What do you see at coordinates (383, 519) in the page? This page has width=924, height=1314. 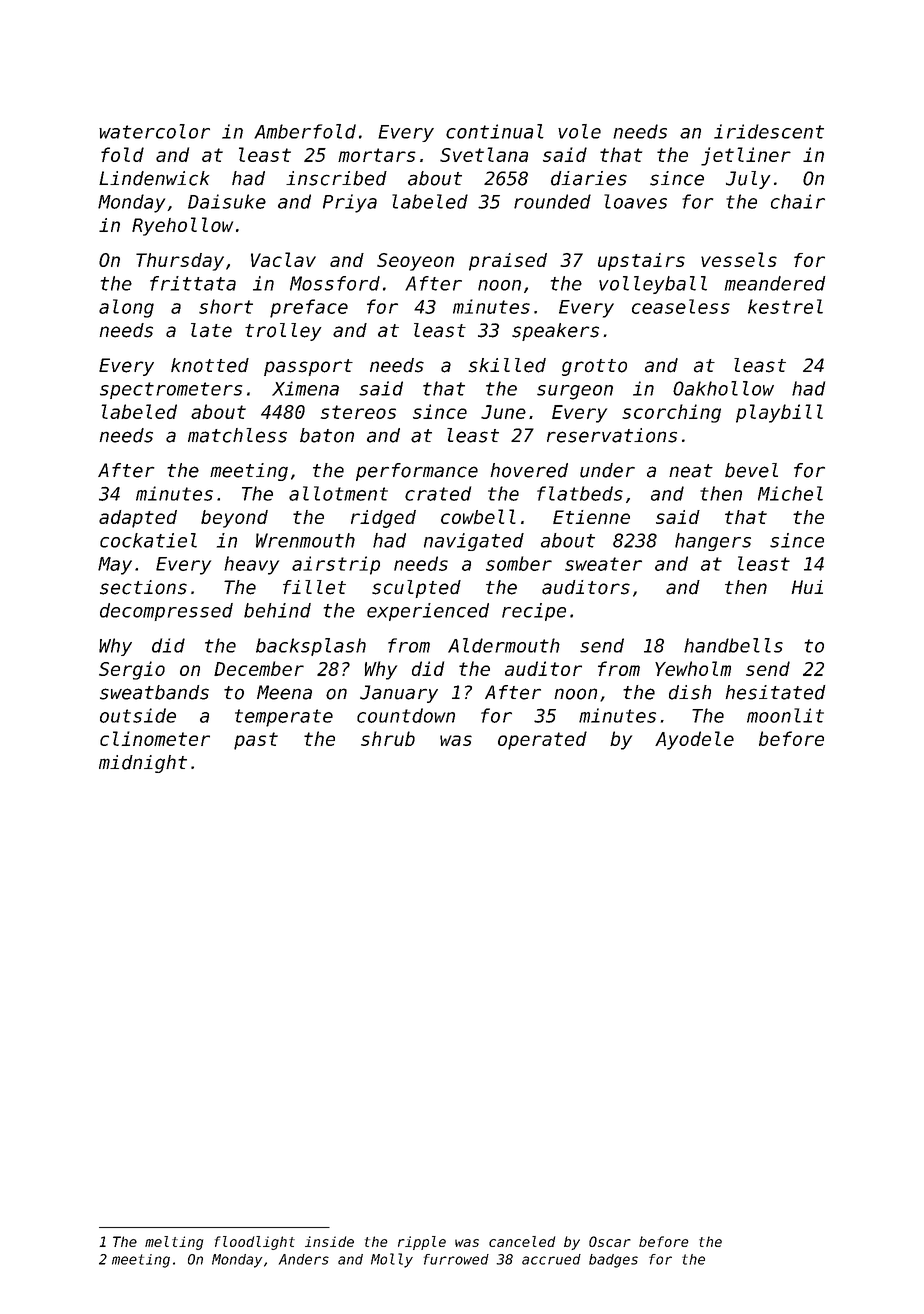 I see `ridged` at bounding box center [383, 519].
